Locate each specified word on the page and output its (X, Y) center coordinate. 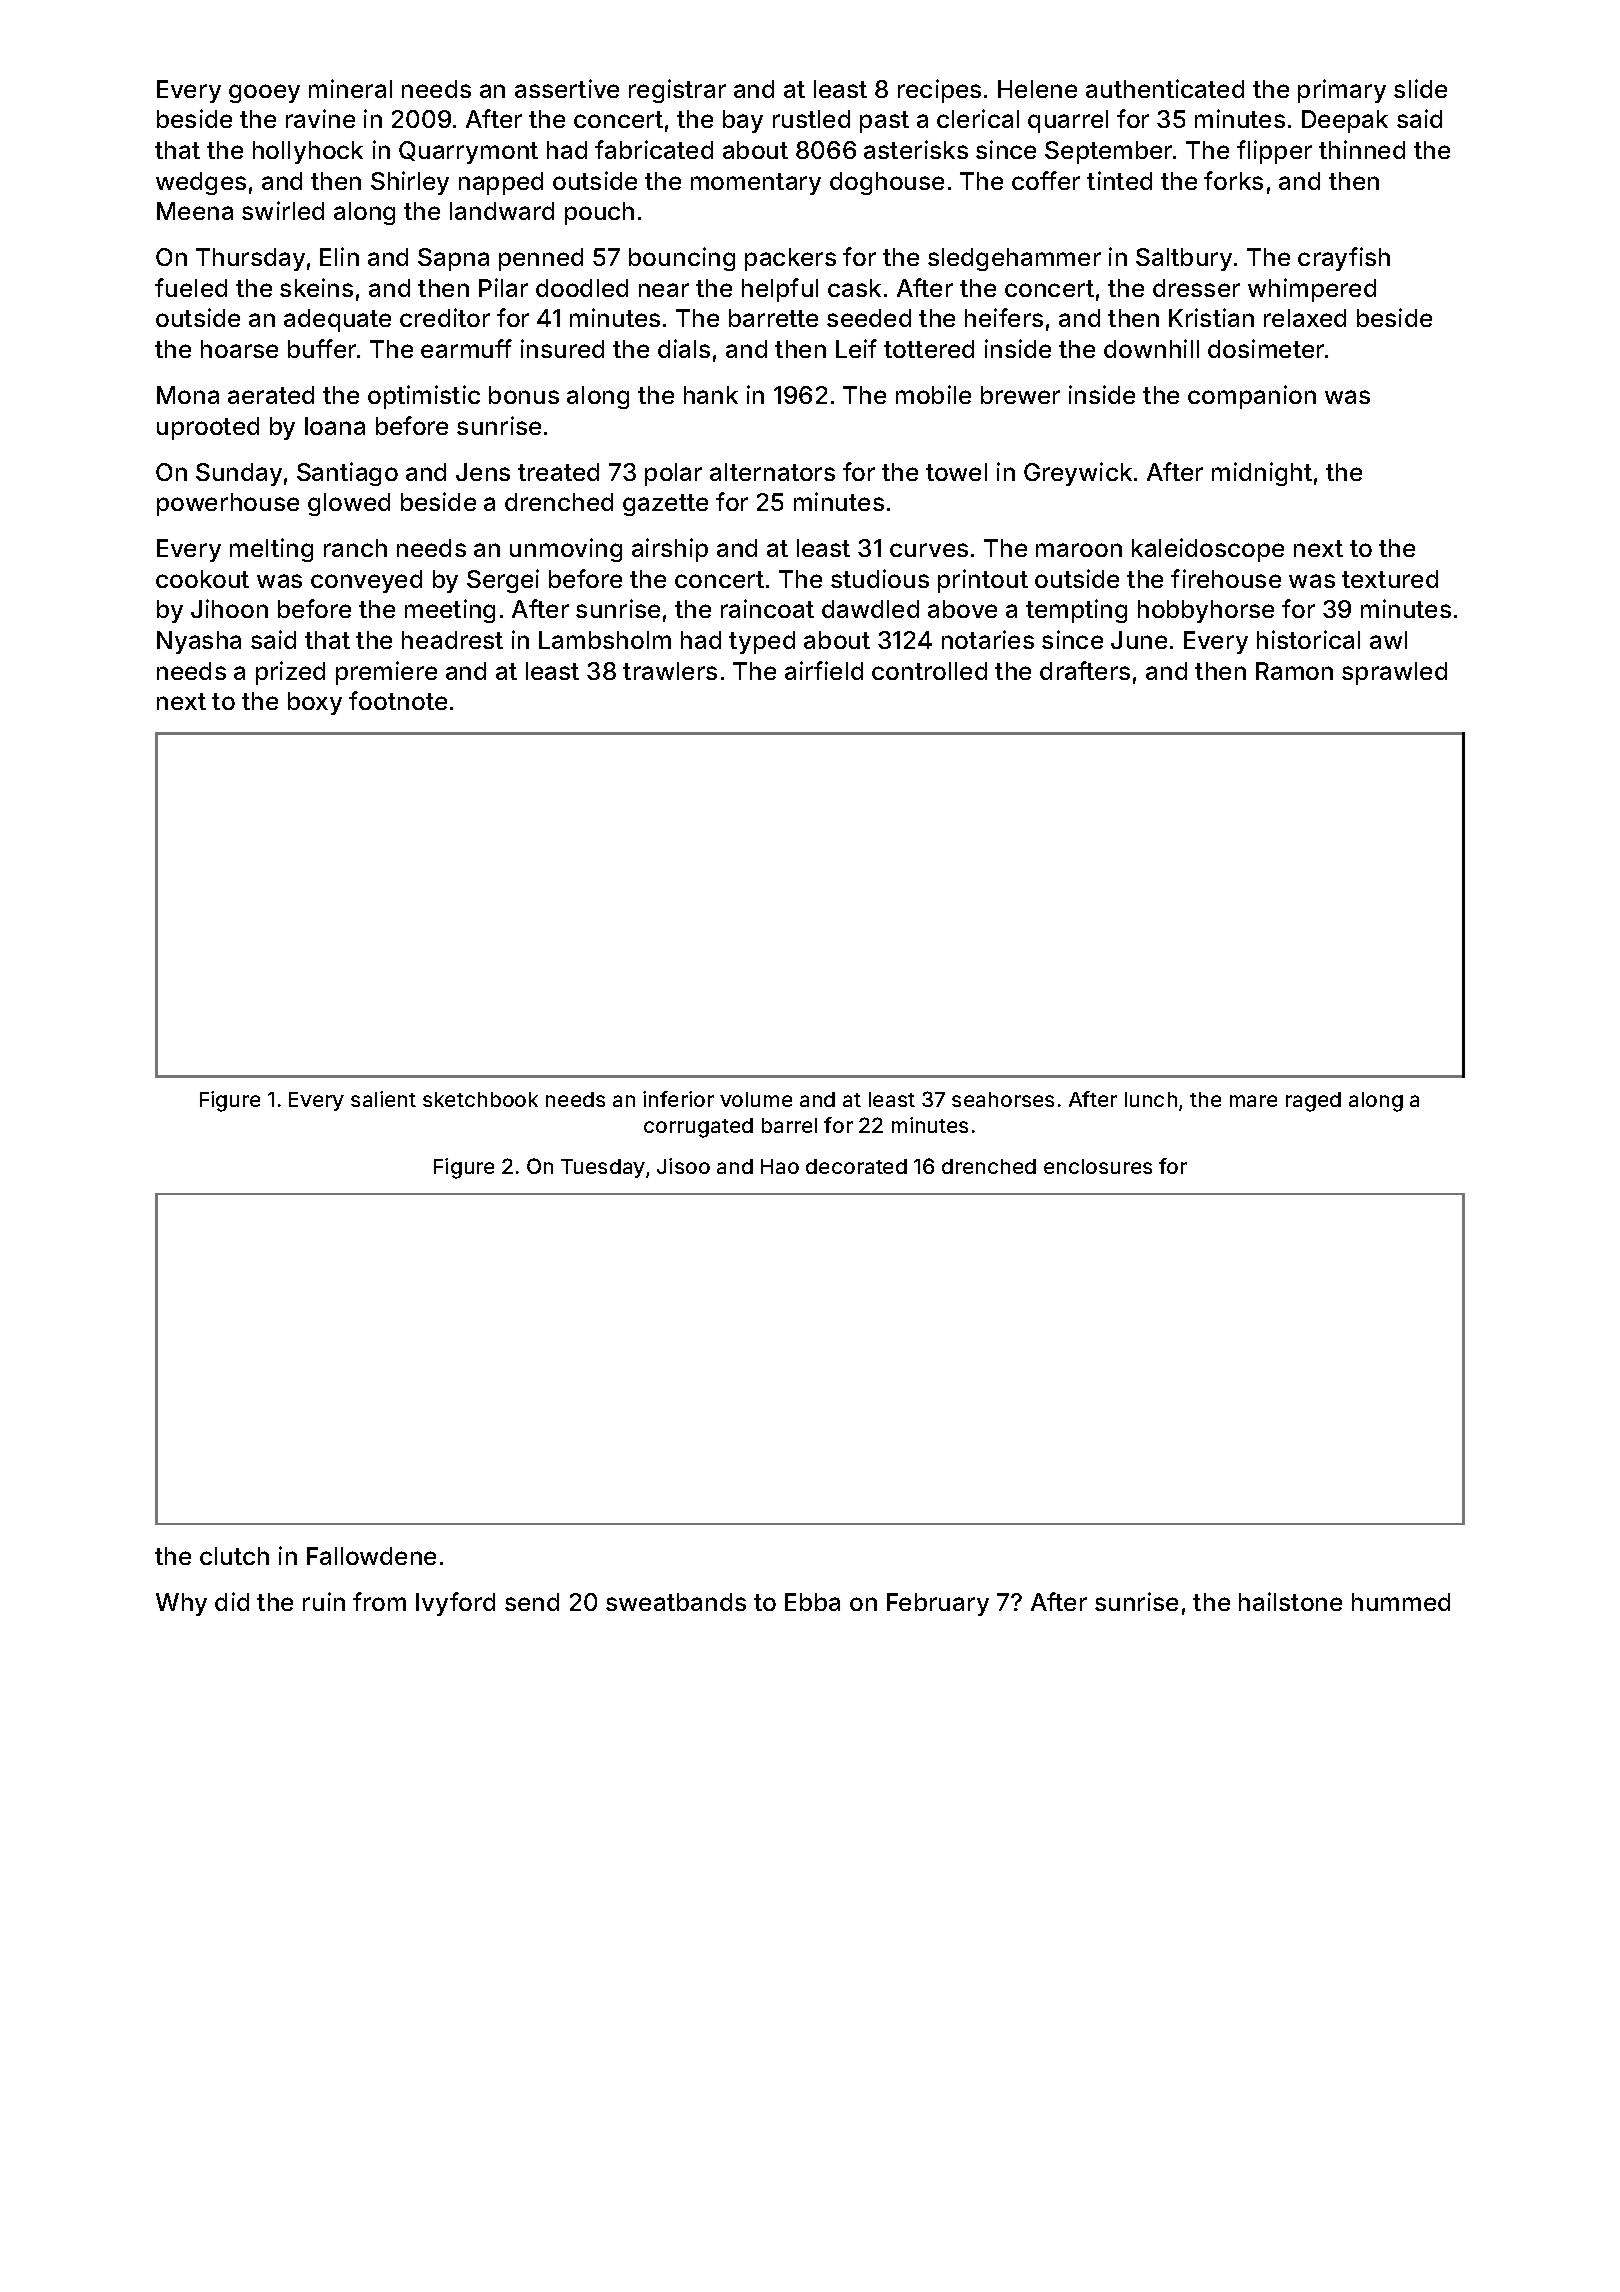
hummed (1401, 1602)
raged (1313, 1102)
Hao (780, 1166)
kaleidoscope (1208, 550)
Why (181, 1604)
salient (383, 1099)
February (938, 1604)
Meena (195, 211)
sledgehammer (1014, 259)
